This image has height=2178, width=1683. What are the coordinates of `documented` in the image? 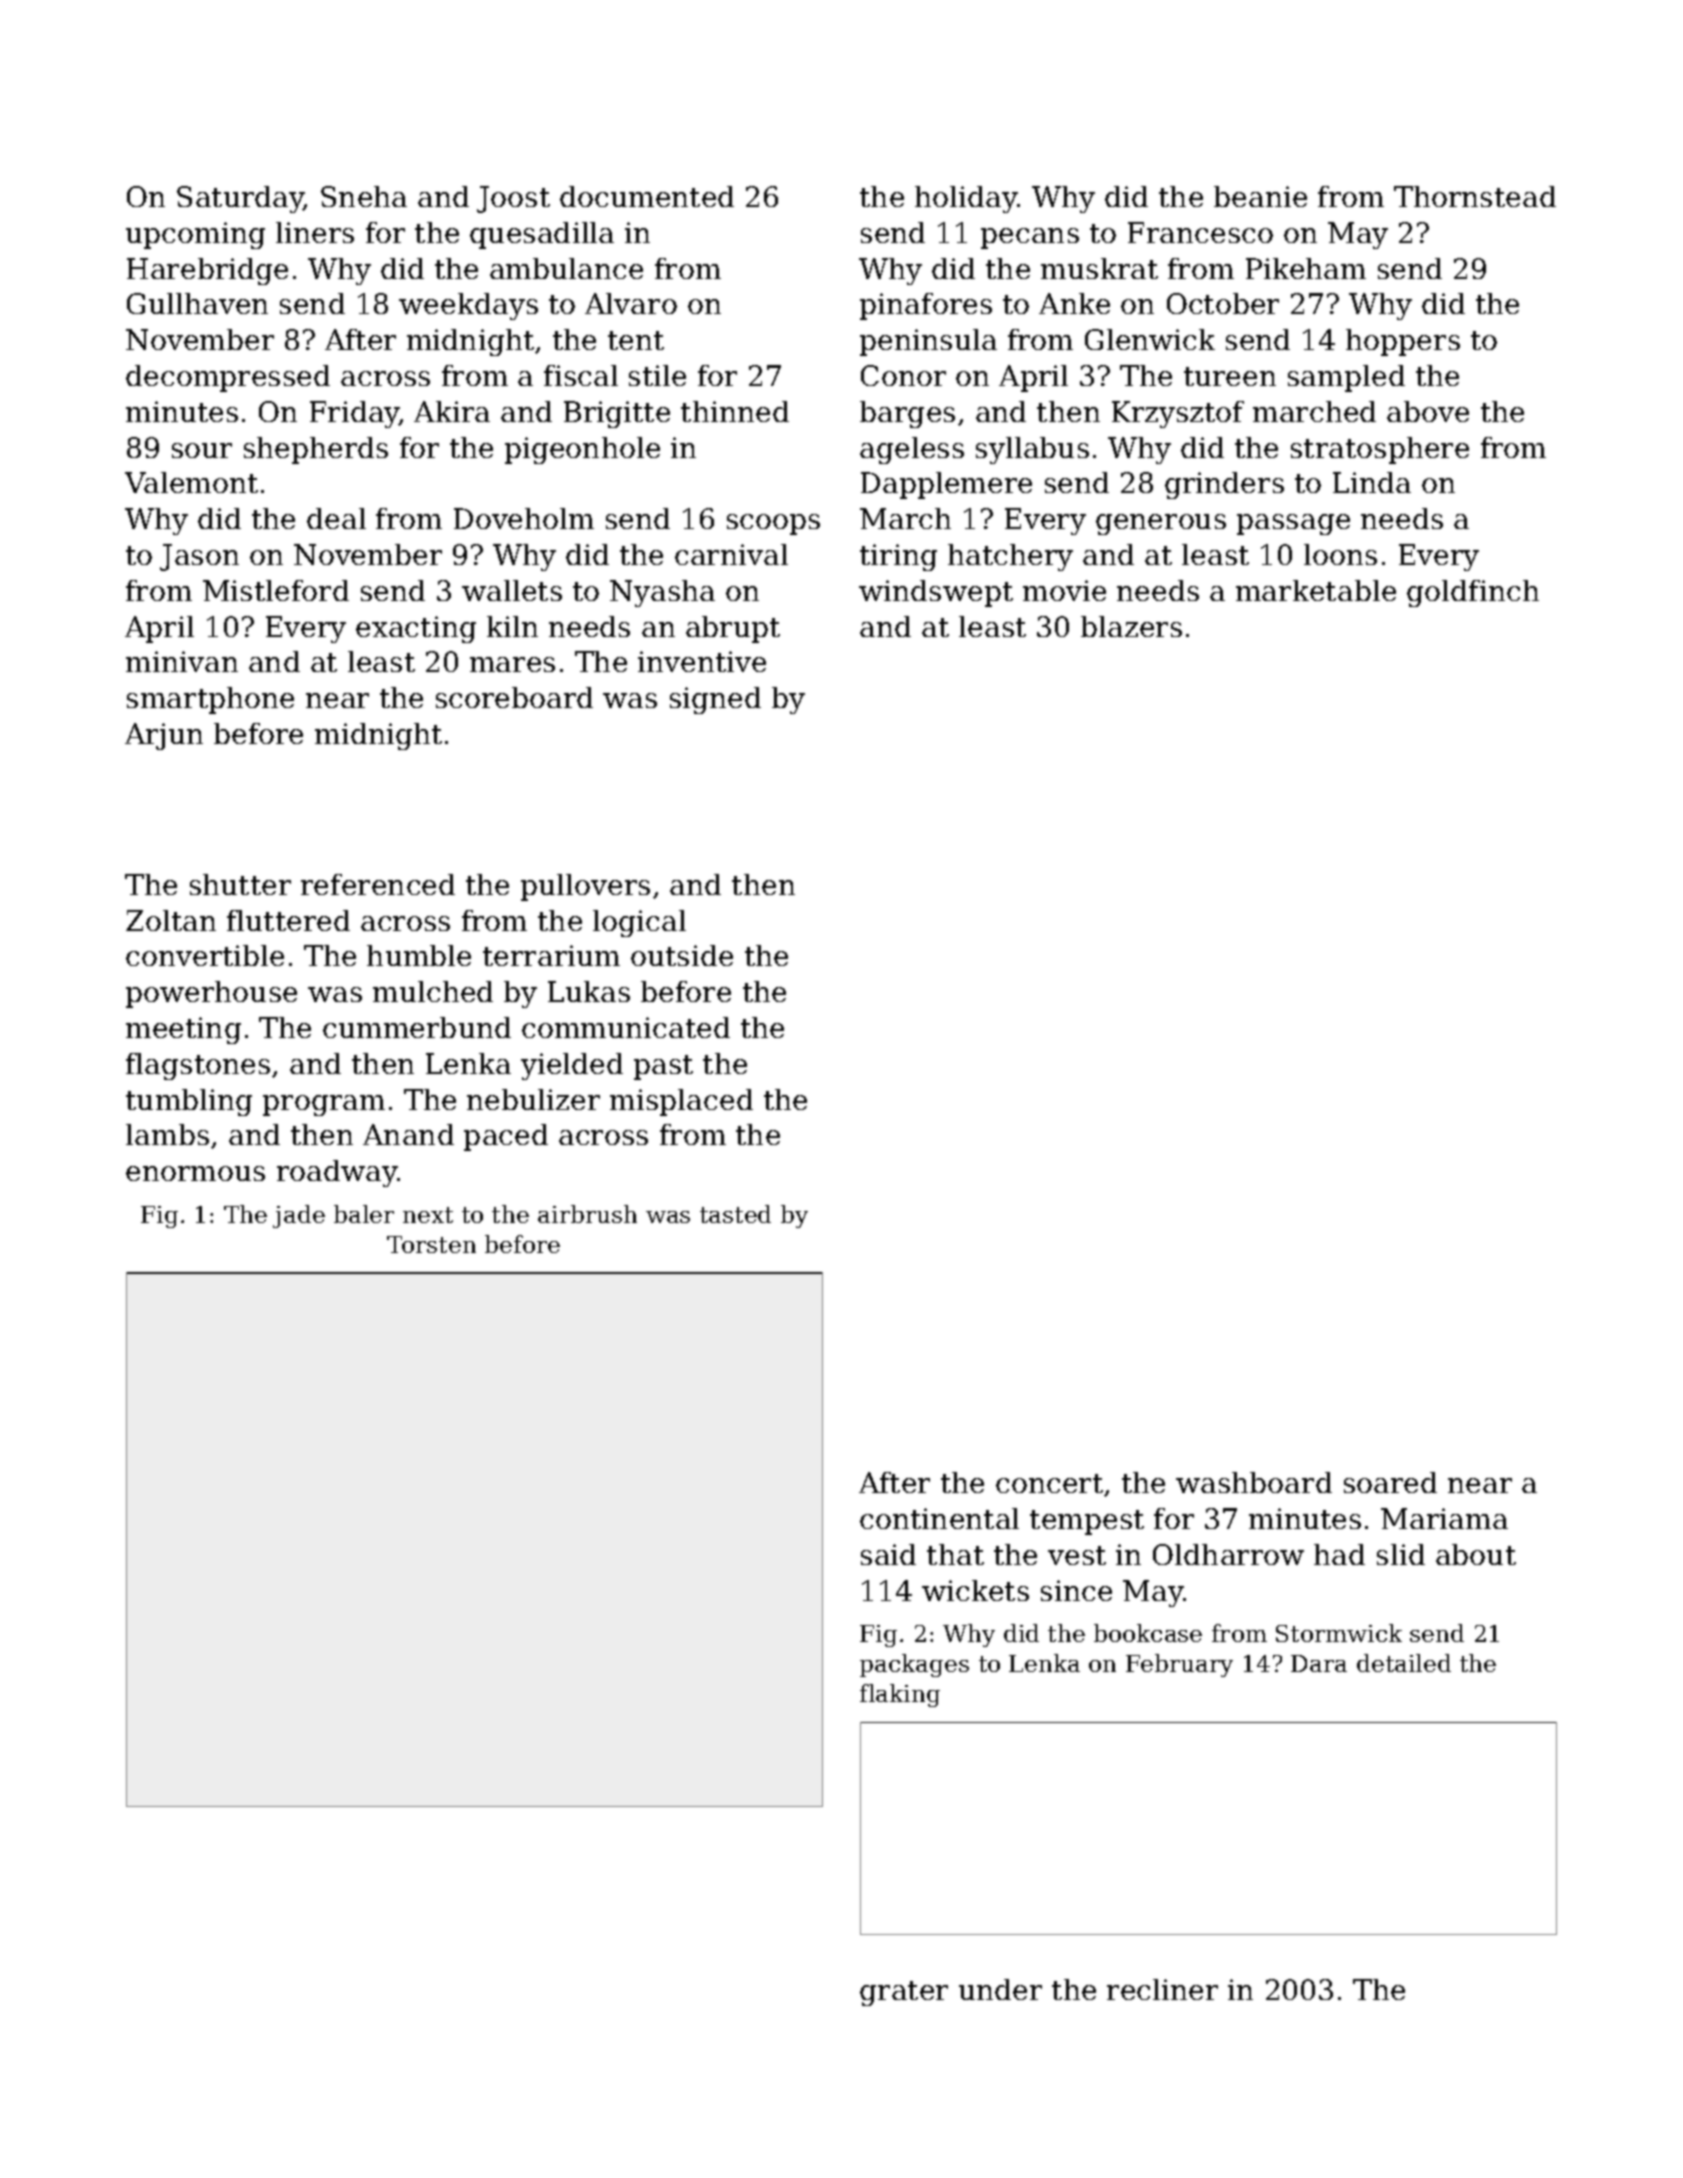 It's located at (647, 196).
